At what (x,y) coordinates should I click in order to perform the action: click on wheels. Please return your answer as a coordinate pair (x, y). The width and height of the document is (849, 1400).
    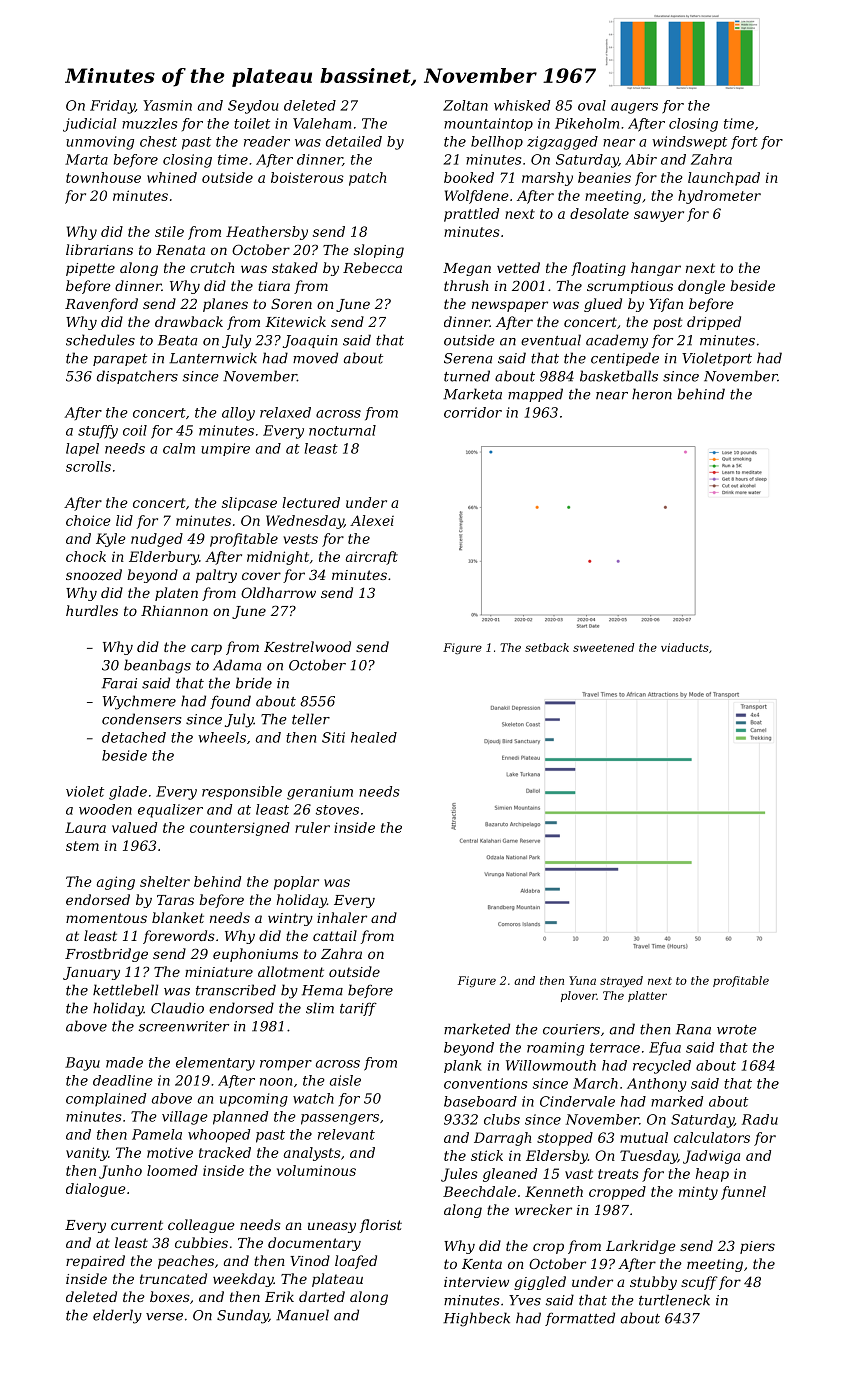
    Looking at the image, I should click on (222, 737).
